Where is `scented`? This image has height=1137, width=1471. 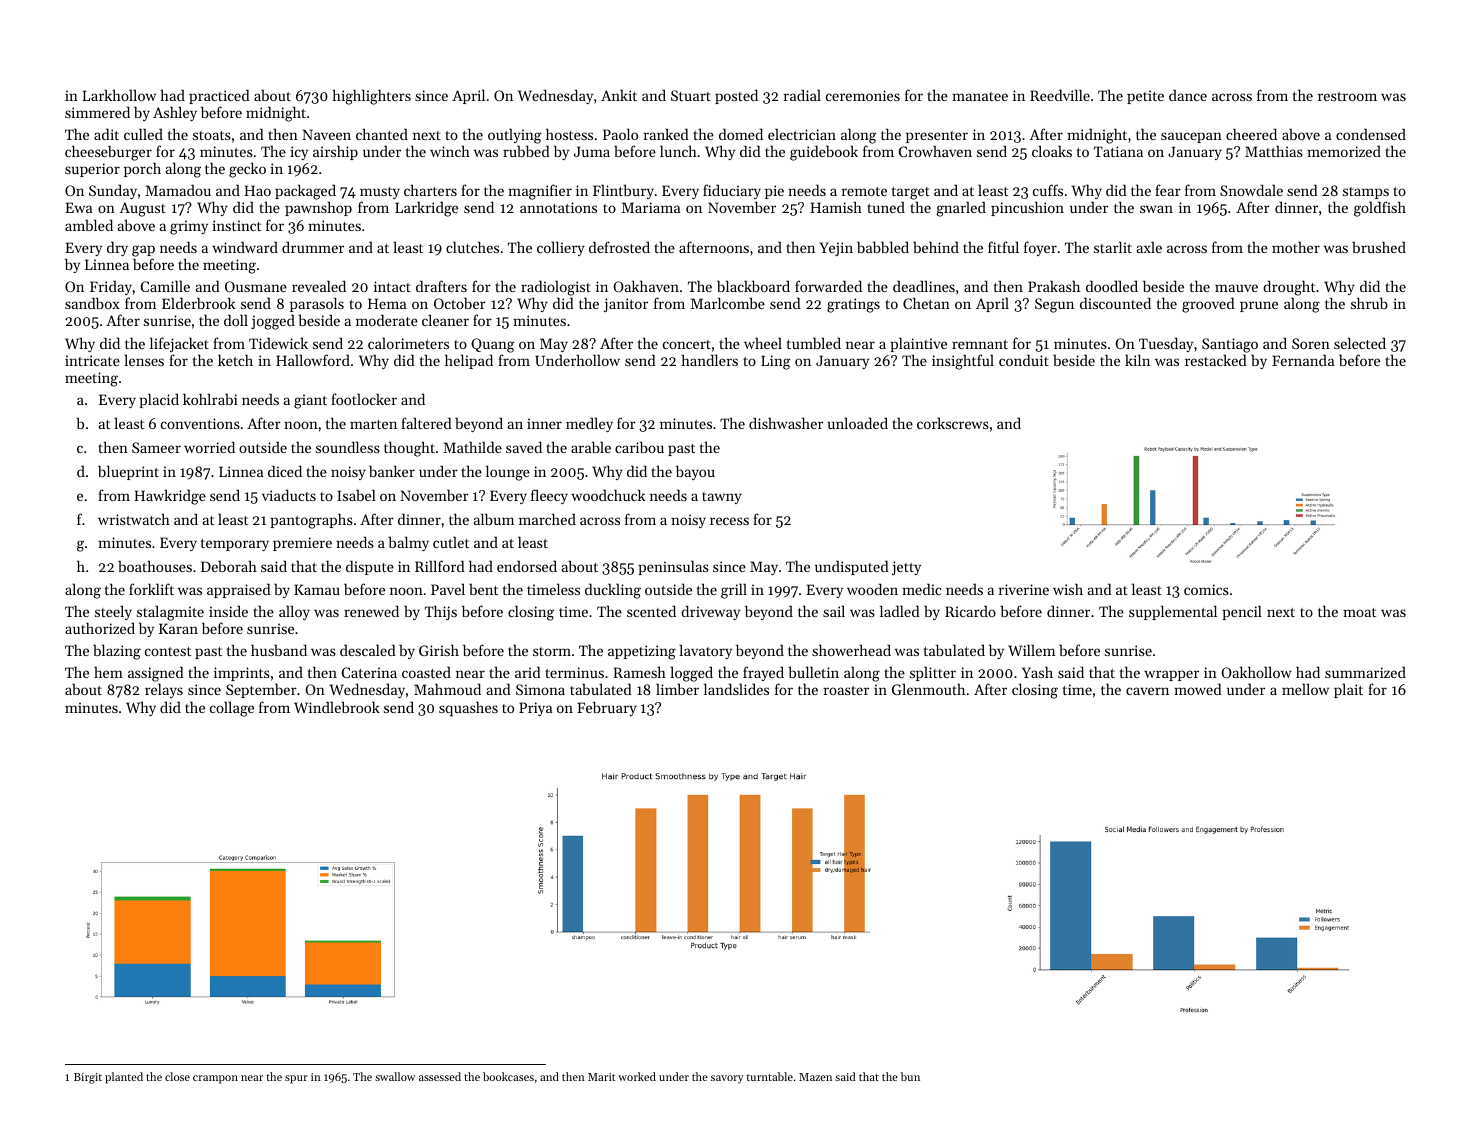
scented is located at coordinates (651, 611).
